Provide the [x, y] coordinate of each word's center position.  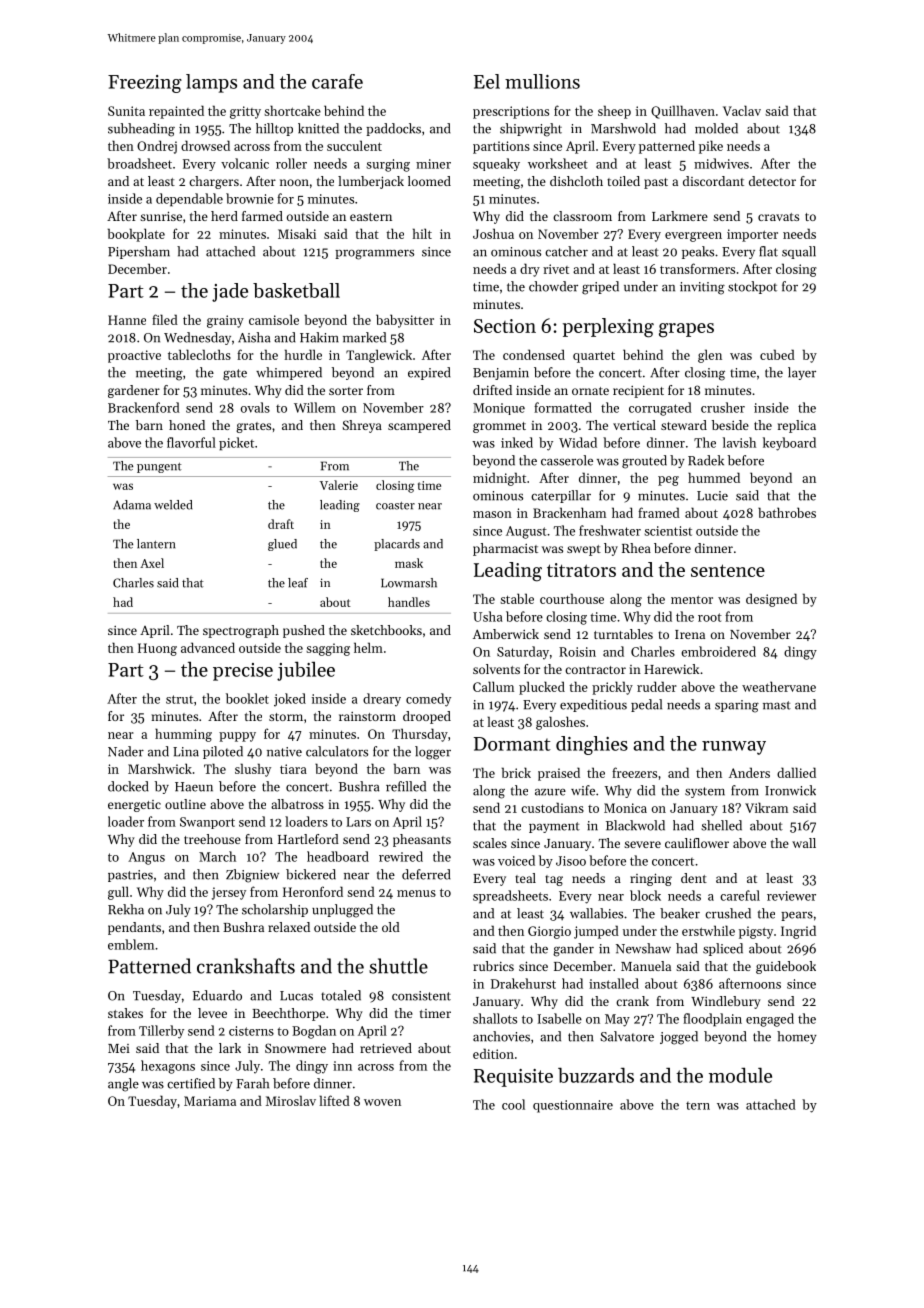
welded [173, 505]
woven [382, 1102]
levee [212, 1013]
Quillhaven [683, 112]
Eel [487, 81]
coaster [395, 506]
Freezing [145, 84]
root [710, 617]
